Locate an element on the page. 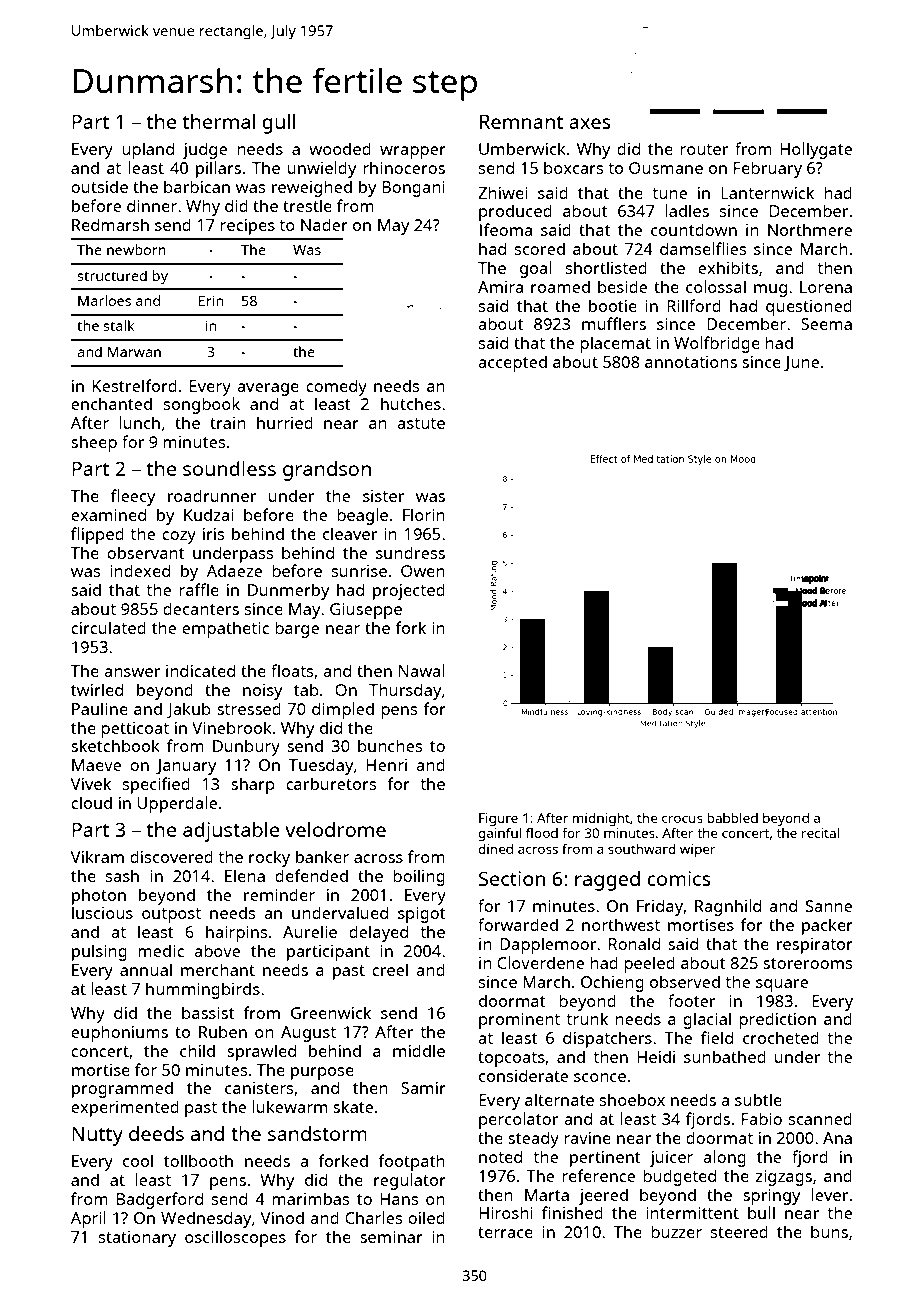 The image size is (924, 1311). experimented is located at coordinates (125, 1108).
